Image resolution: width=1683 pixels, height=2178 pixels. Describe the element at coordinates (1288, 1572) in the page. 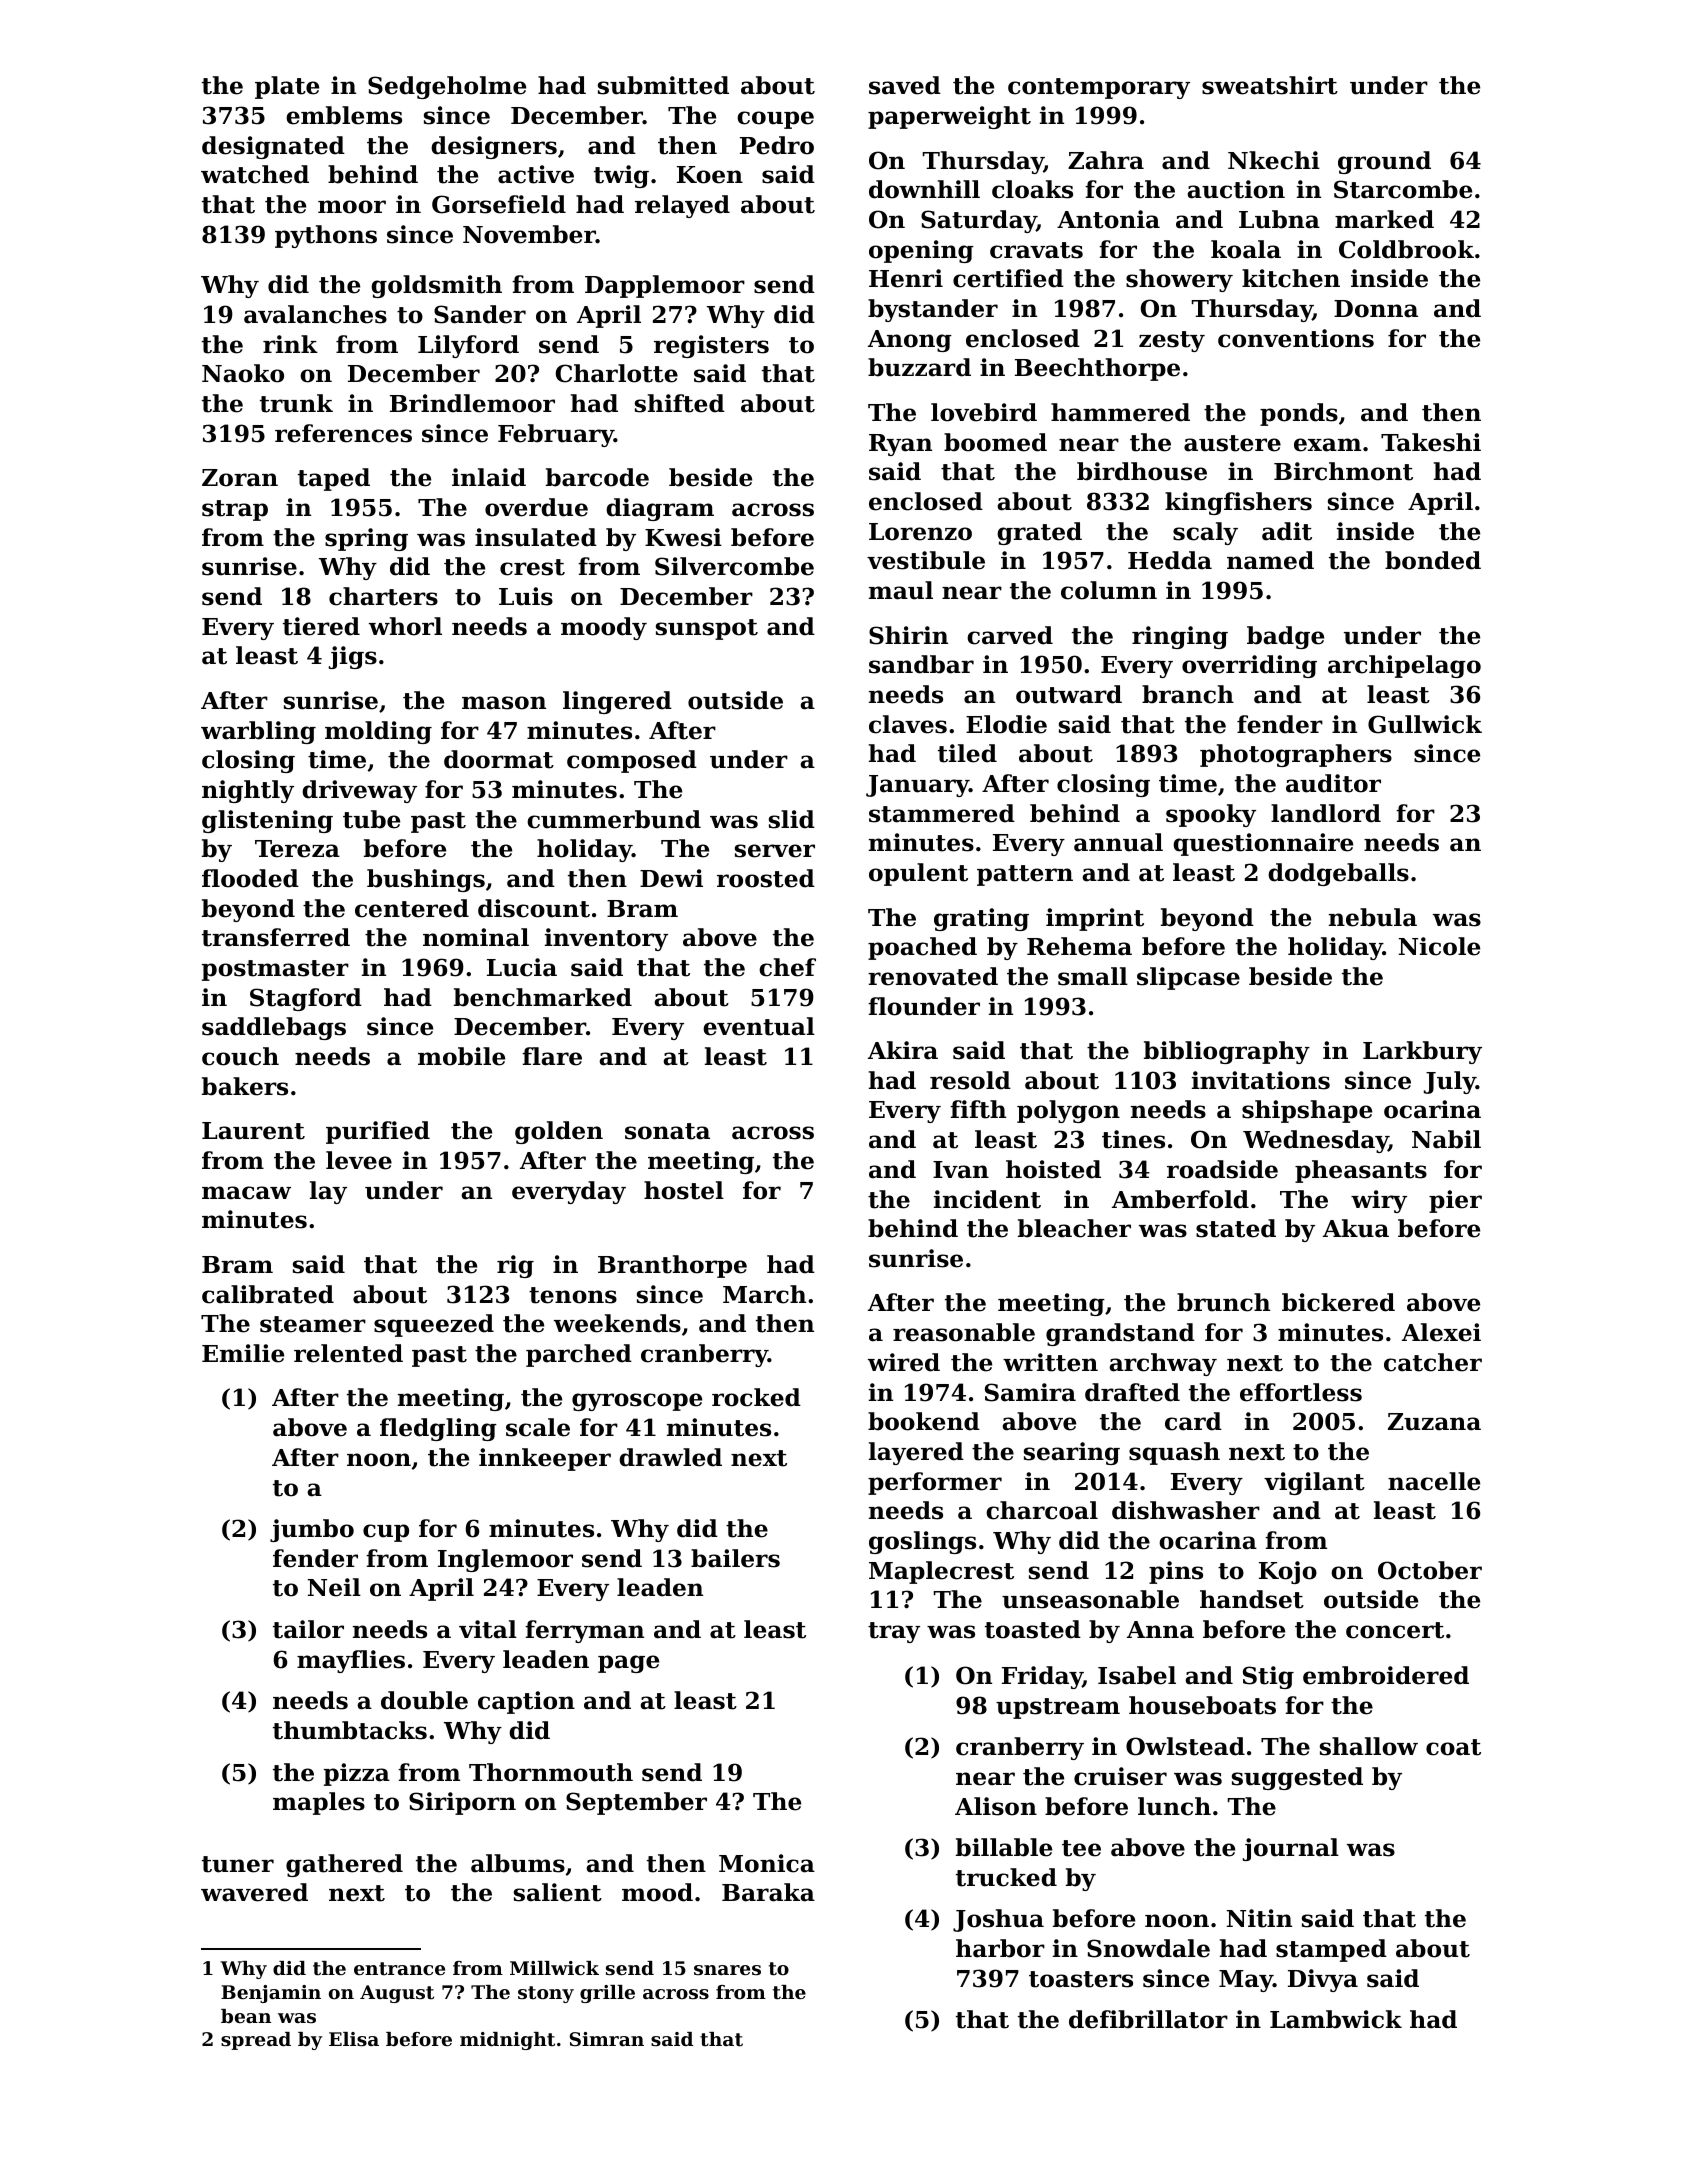

I see `Kojo` at that location.
